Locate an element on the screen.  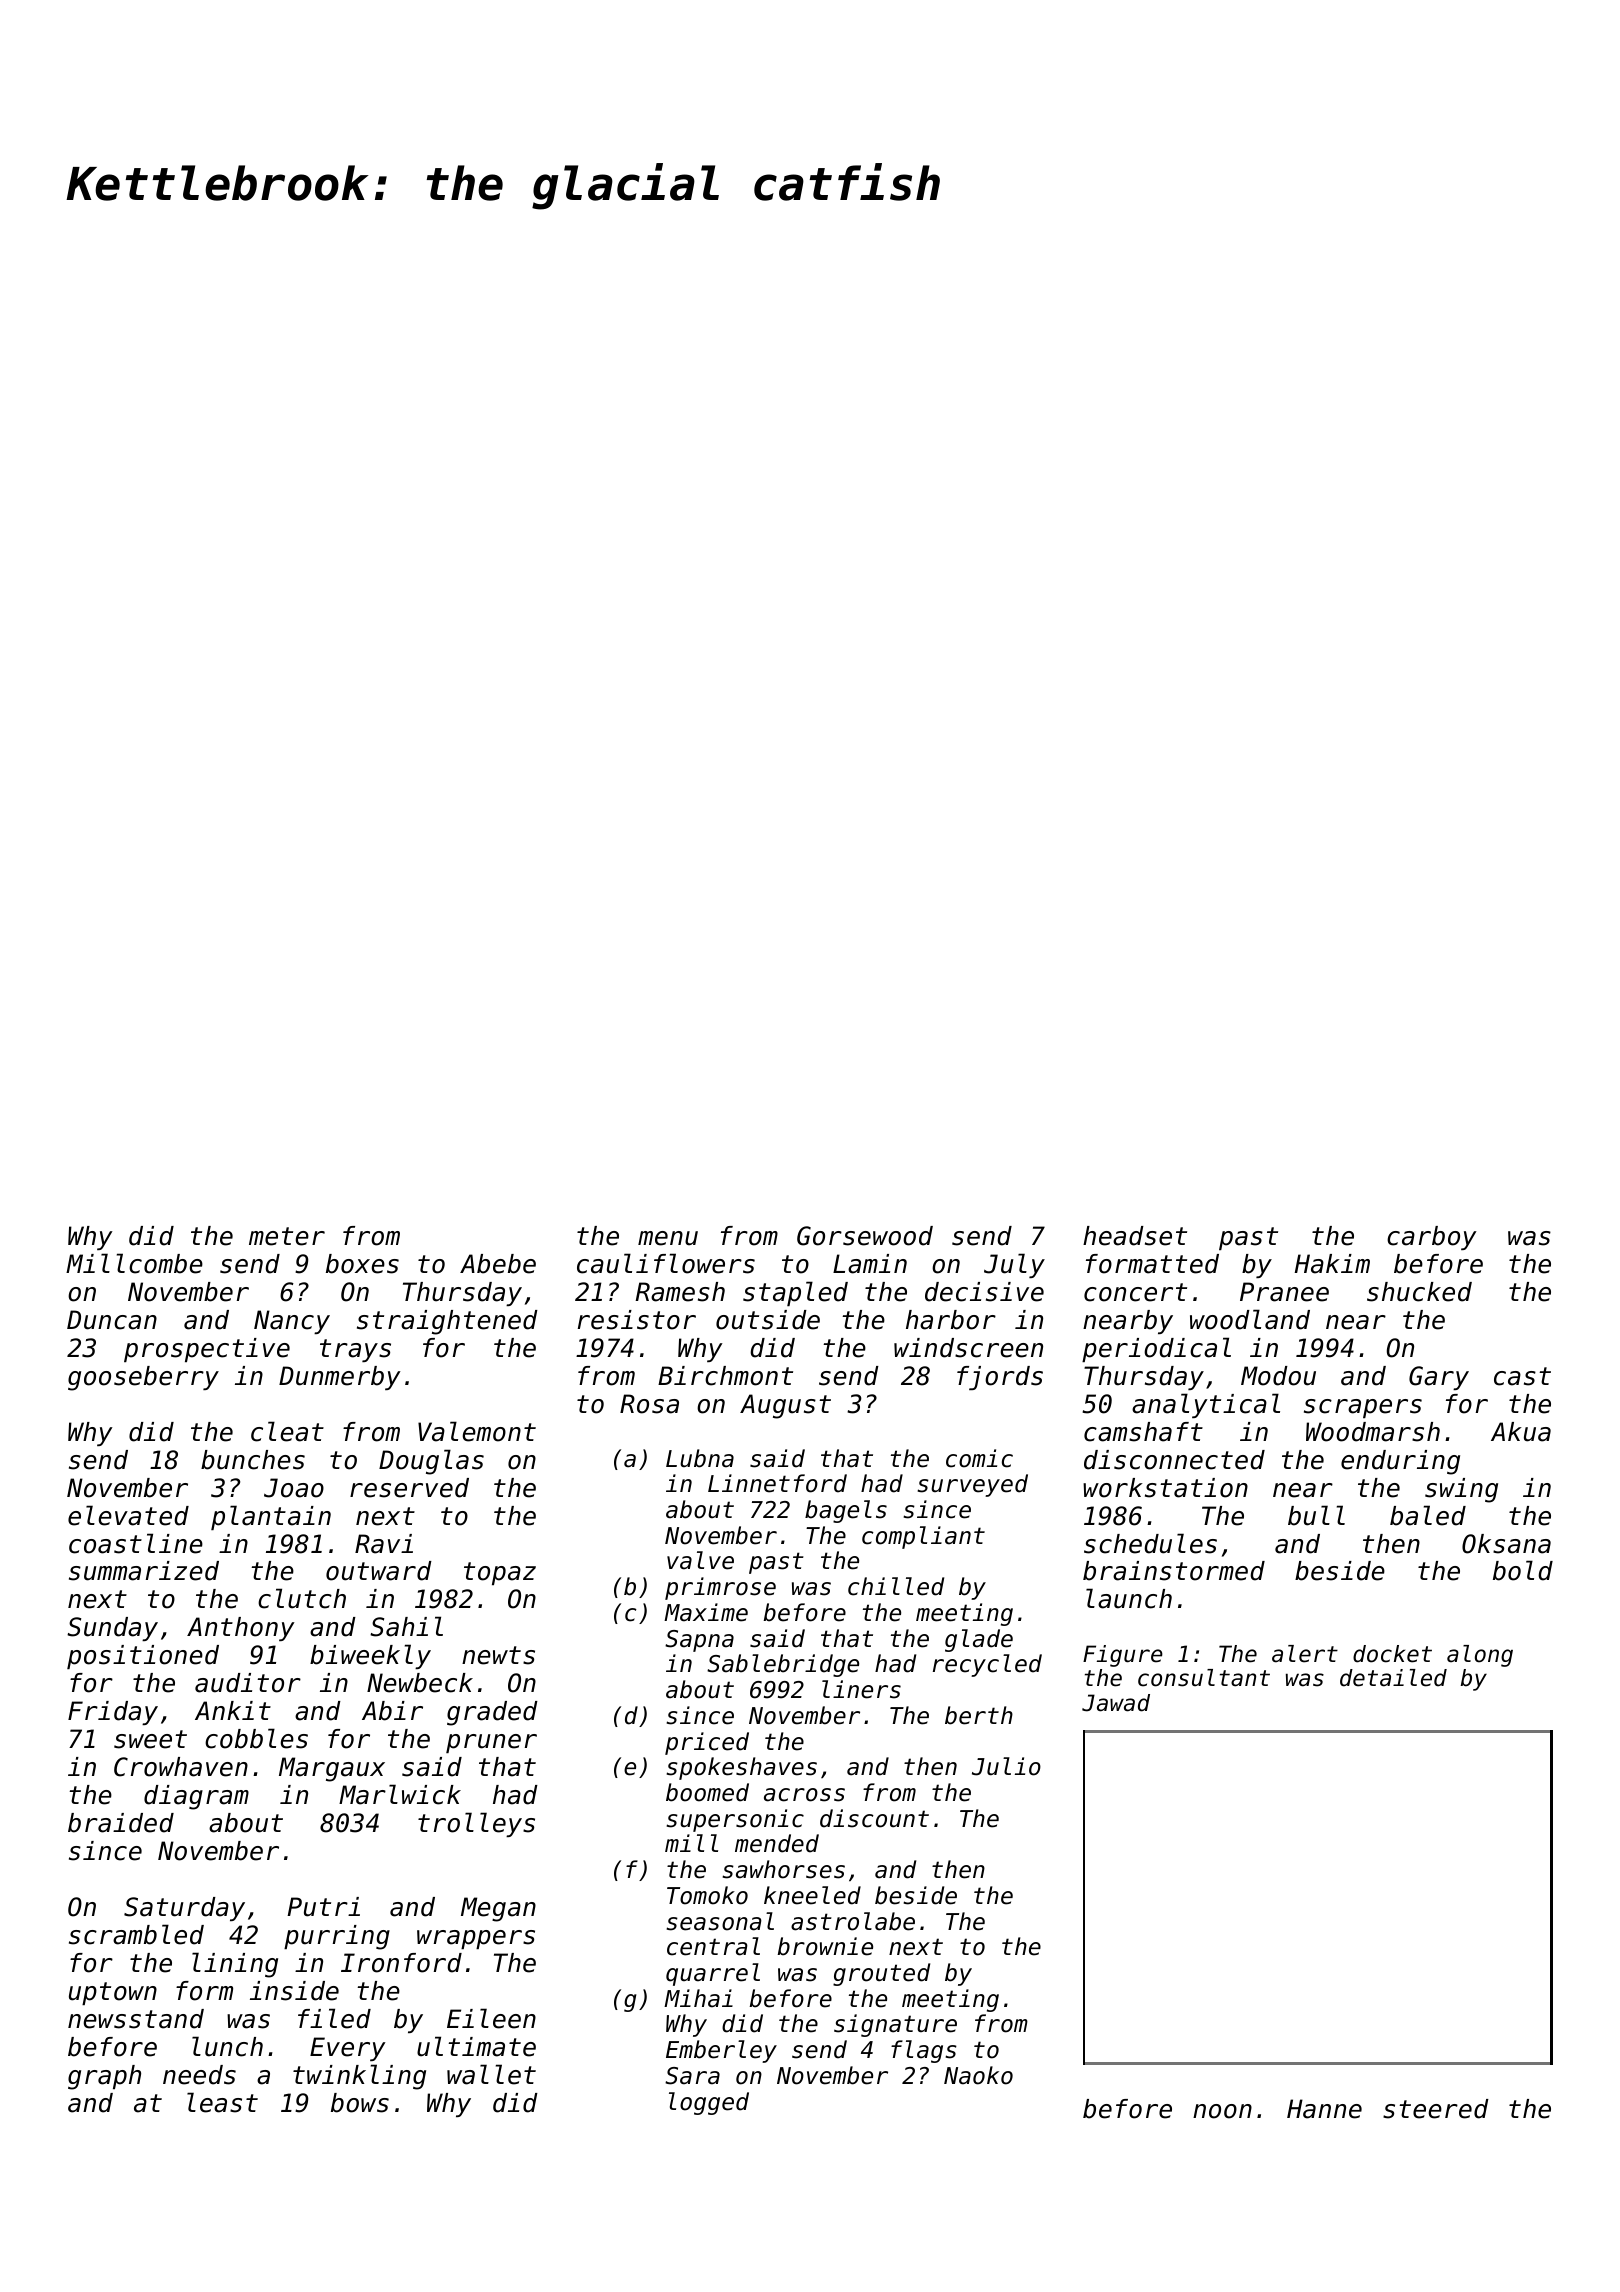
menu is located at coordinates (668, 1238).
